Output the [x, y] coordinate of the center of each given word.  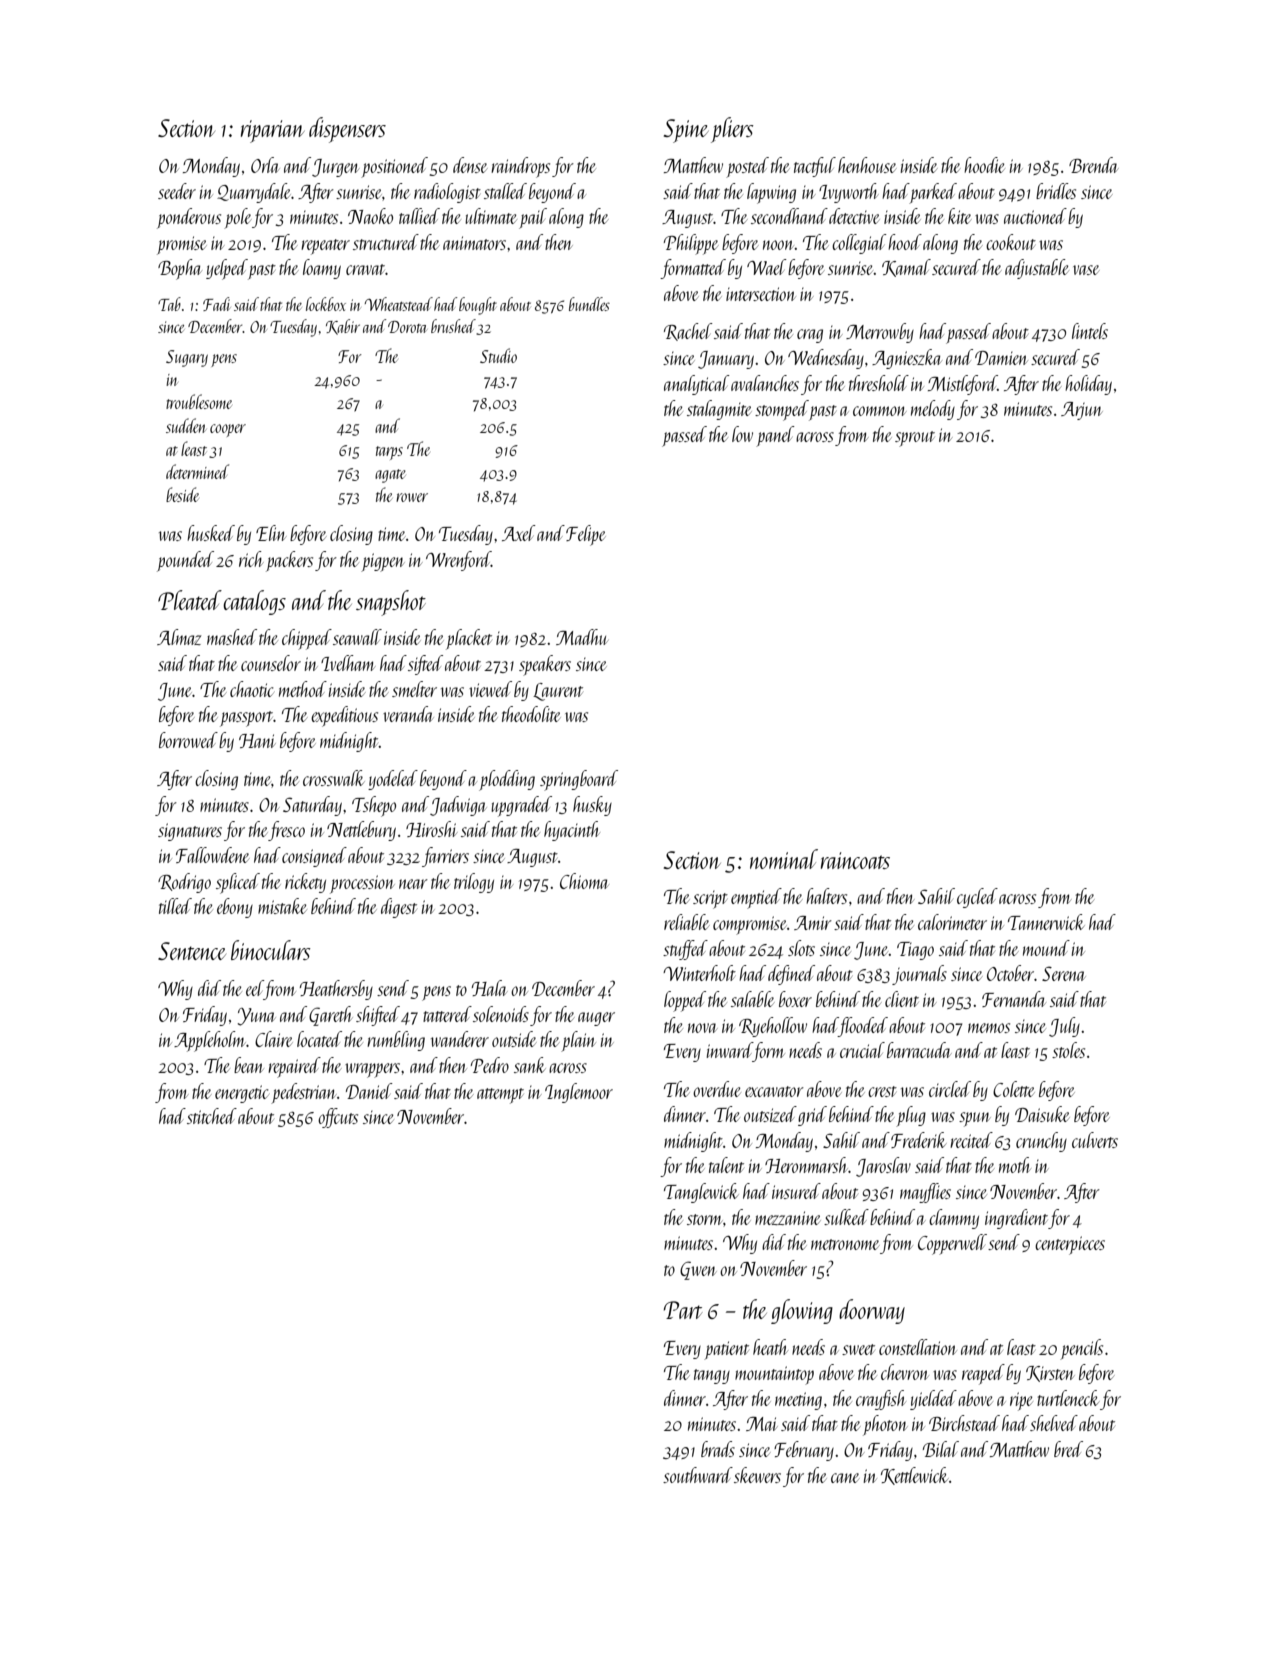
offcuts [338, 1118]
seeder [177, 191]
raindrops [520, 167]
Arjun [1082, 411]
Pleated [190, 600]
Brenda [1094, 165]
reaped [983, 1374]
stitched [212, 1116]
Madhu [582, 637]
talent [726, 1165]
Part [683, 1310]
